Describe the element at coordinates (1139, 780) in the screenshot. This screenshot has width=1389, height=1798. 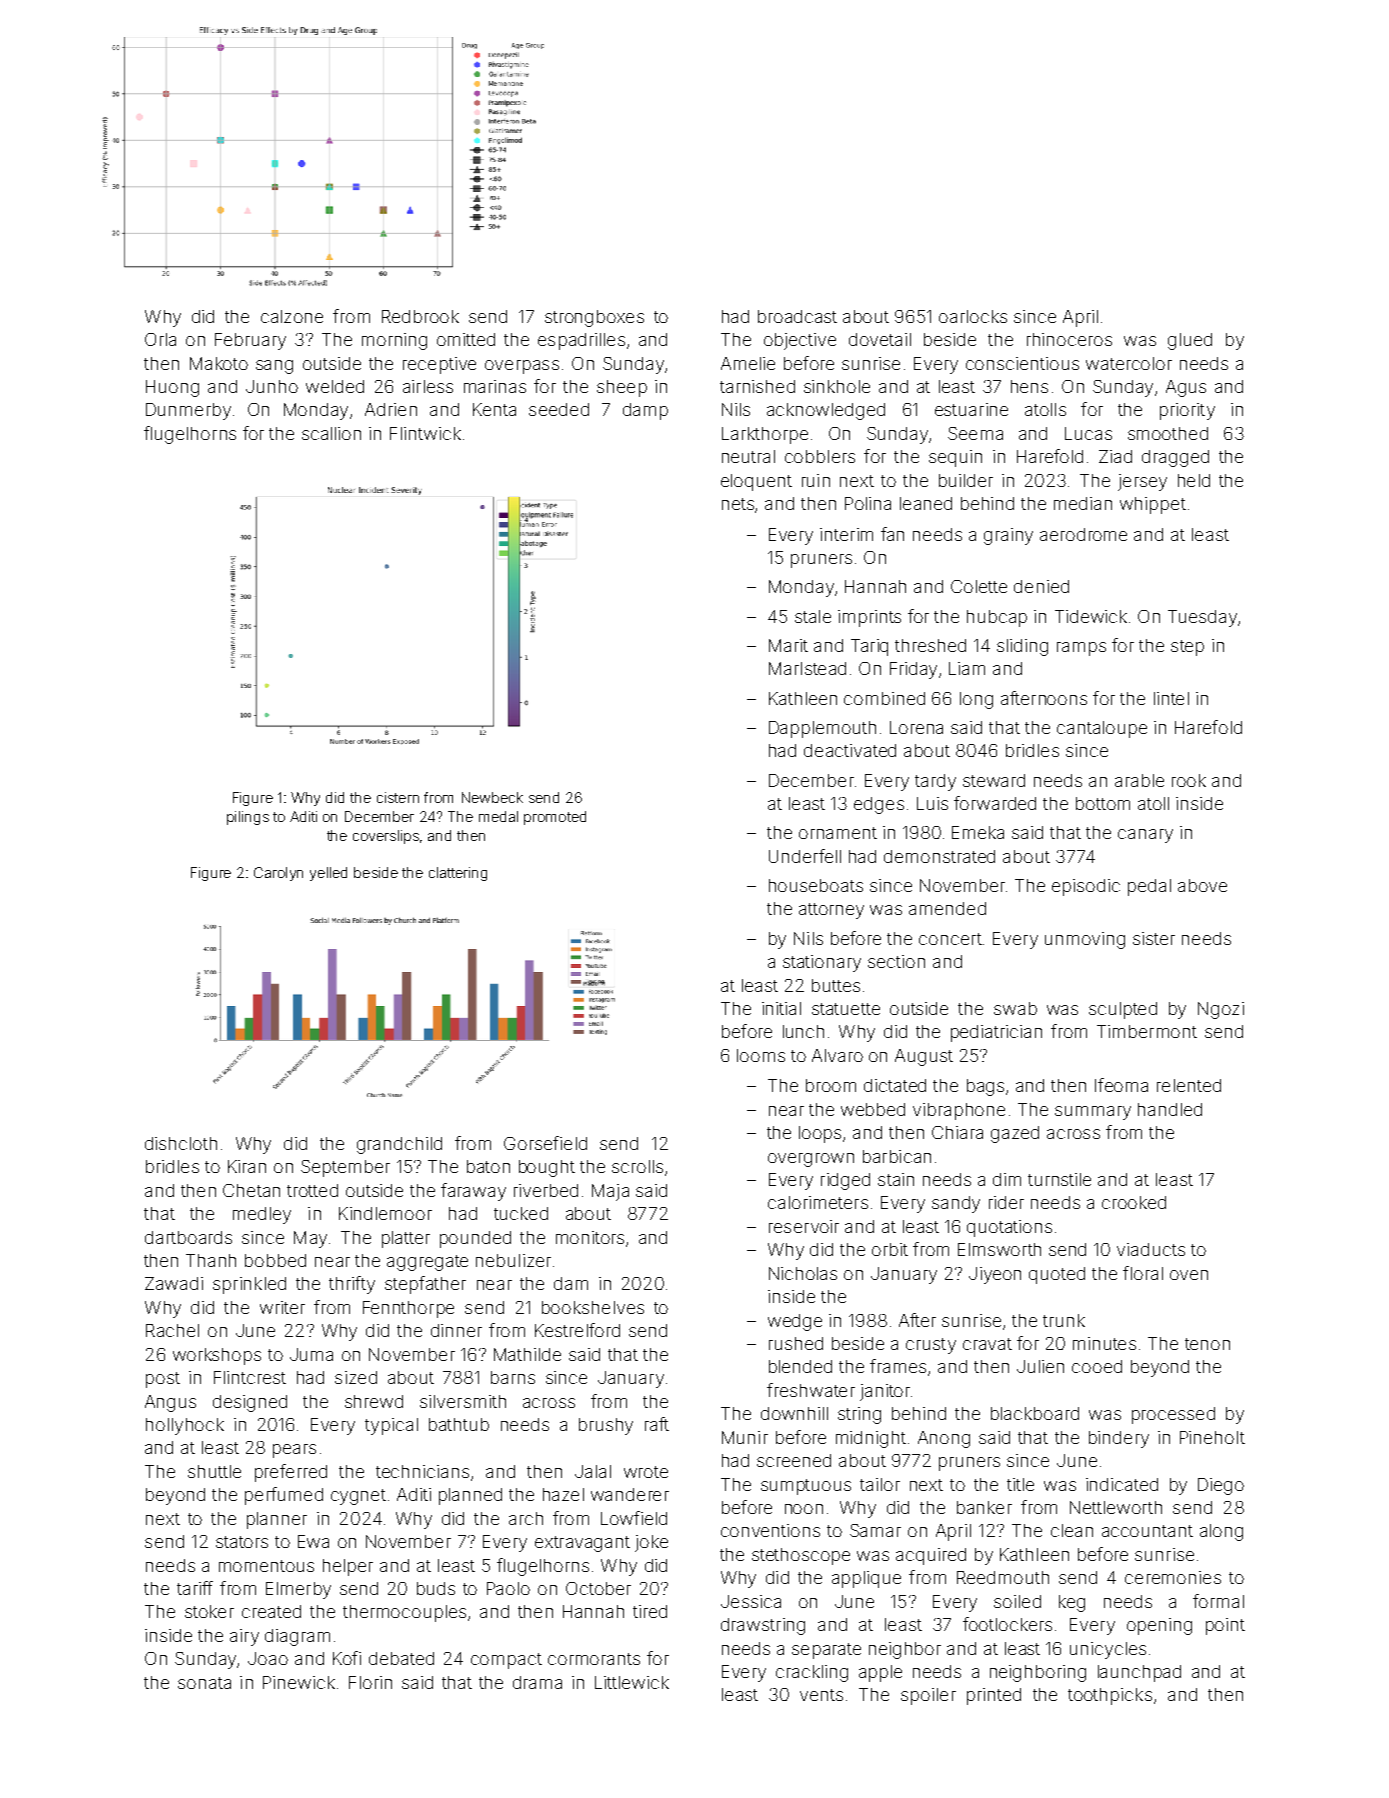
I see `arable` at that location.
